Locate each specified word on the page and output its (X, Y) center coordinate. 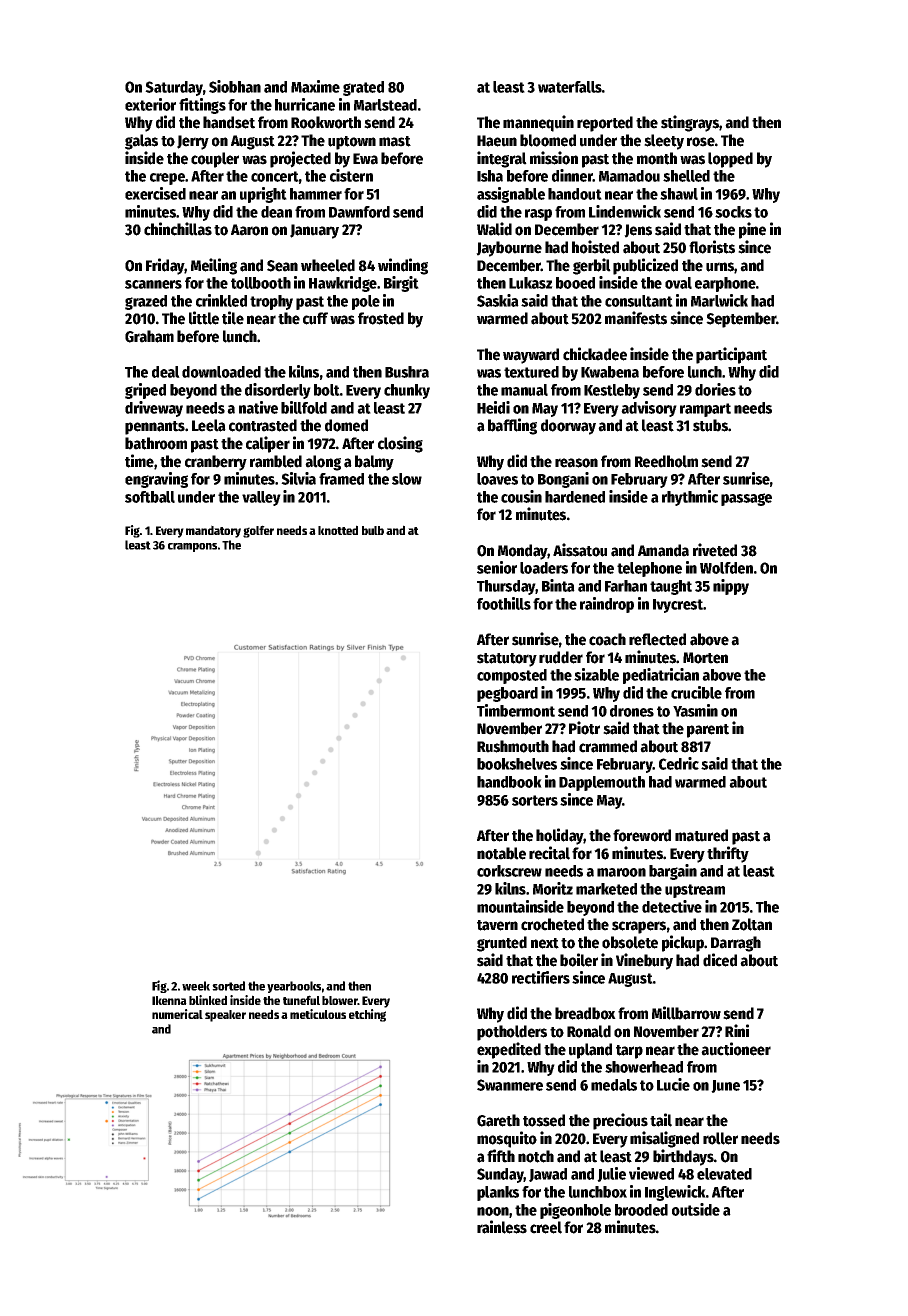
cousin (521, 496)
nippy (731, 587)
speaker (225, 1016)
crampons (192, 547)
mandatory (213, 531)
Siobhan (235, 86)
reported (605, 124)
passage (746, 499)
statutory (507, 660)
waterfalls (570, 87)
